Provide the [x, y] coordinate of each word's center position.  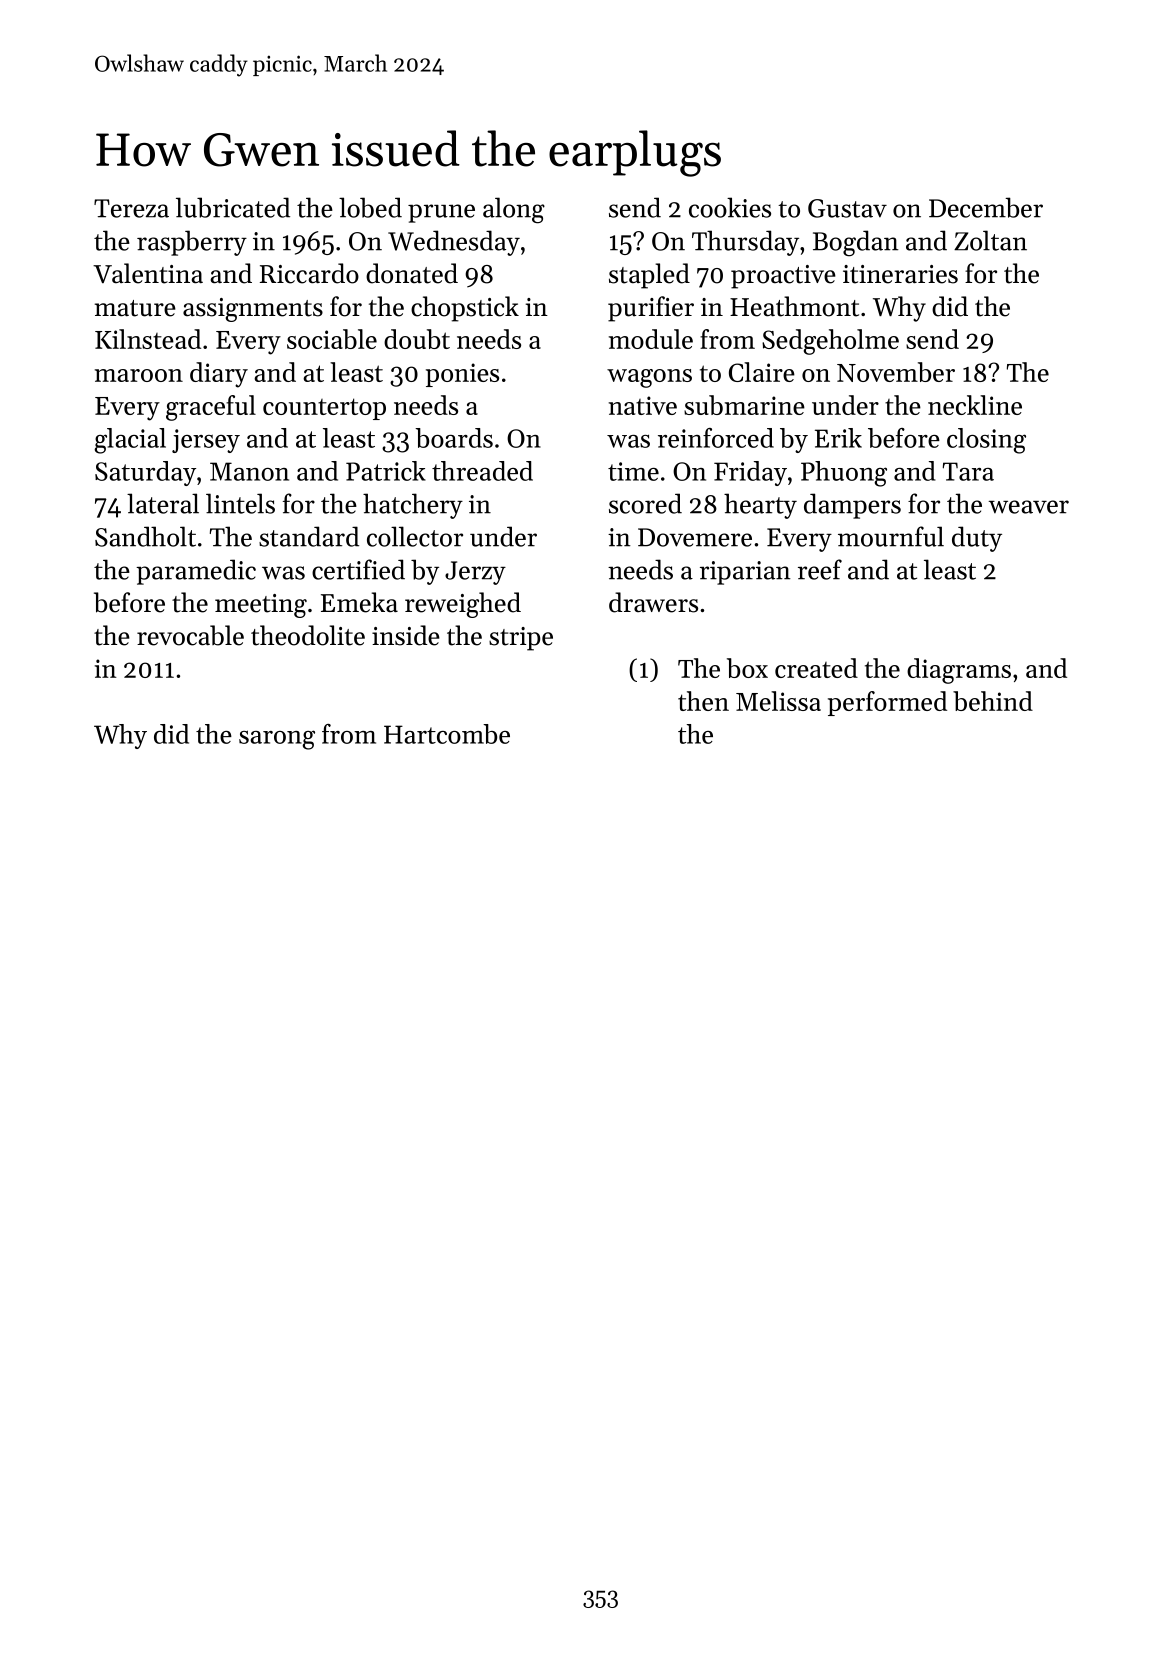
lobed [370, 207]
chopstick [465, 309]
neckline [975, 405]
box [747, 668]
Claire [762, 372]
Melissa [778, 701]
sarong [277, 740]
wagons [649, 378]
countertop [324, 409]
